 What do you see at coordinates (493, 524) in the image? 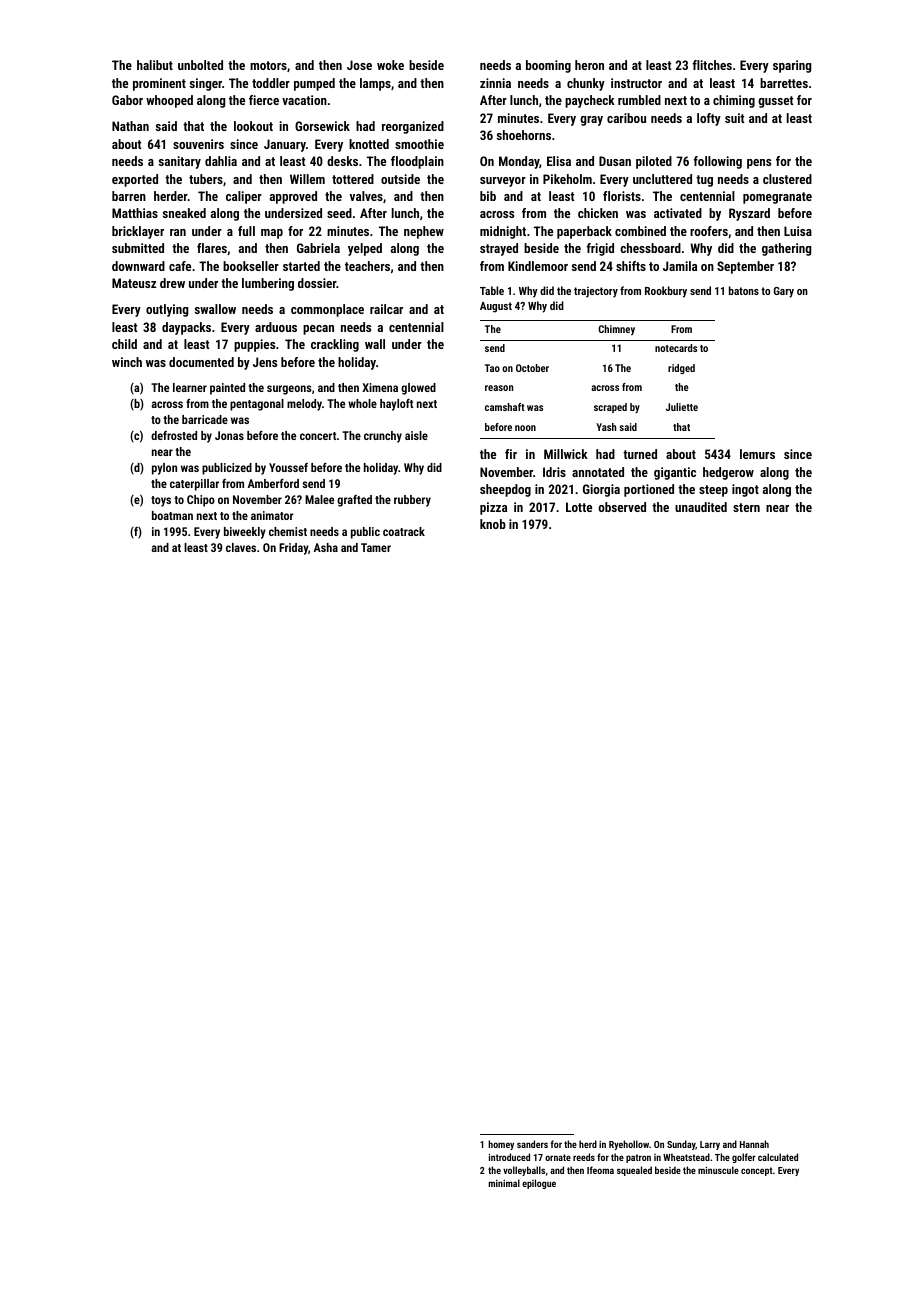
I see `knob` at bounding box center [493, 524].
